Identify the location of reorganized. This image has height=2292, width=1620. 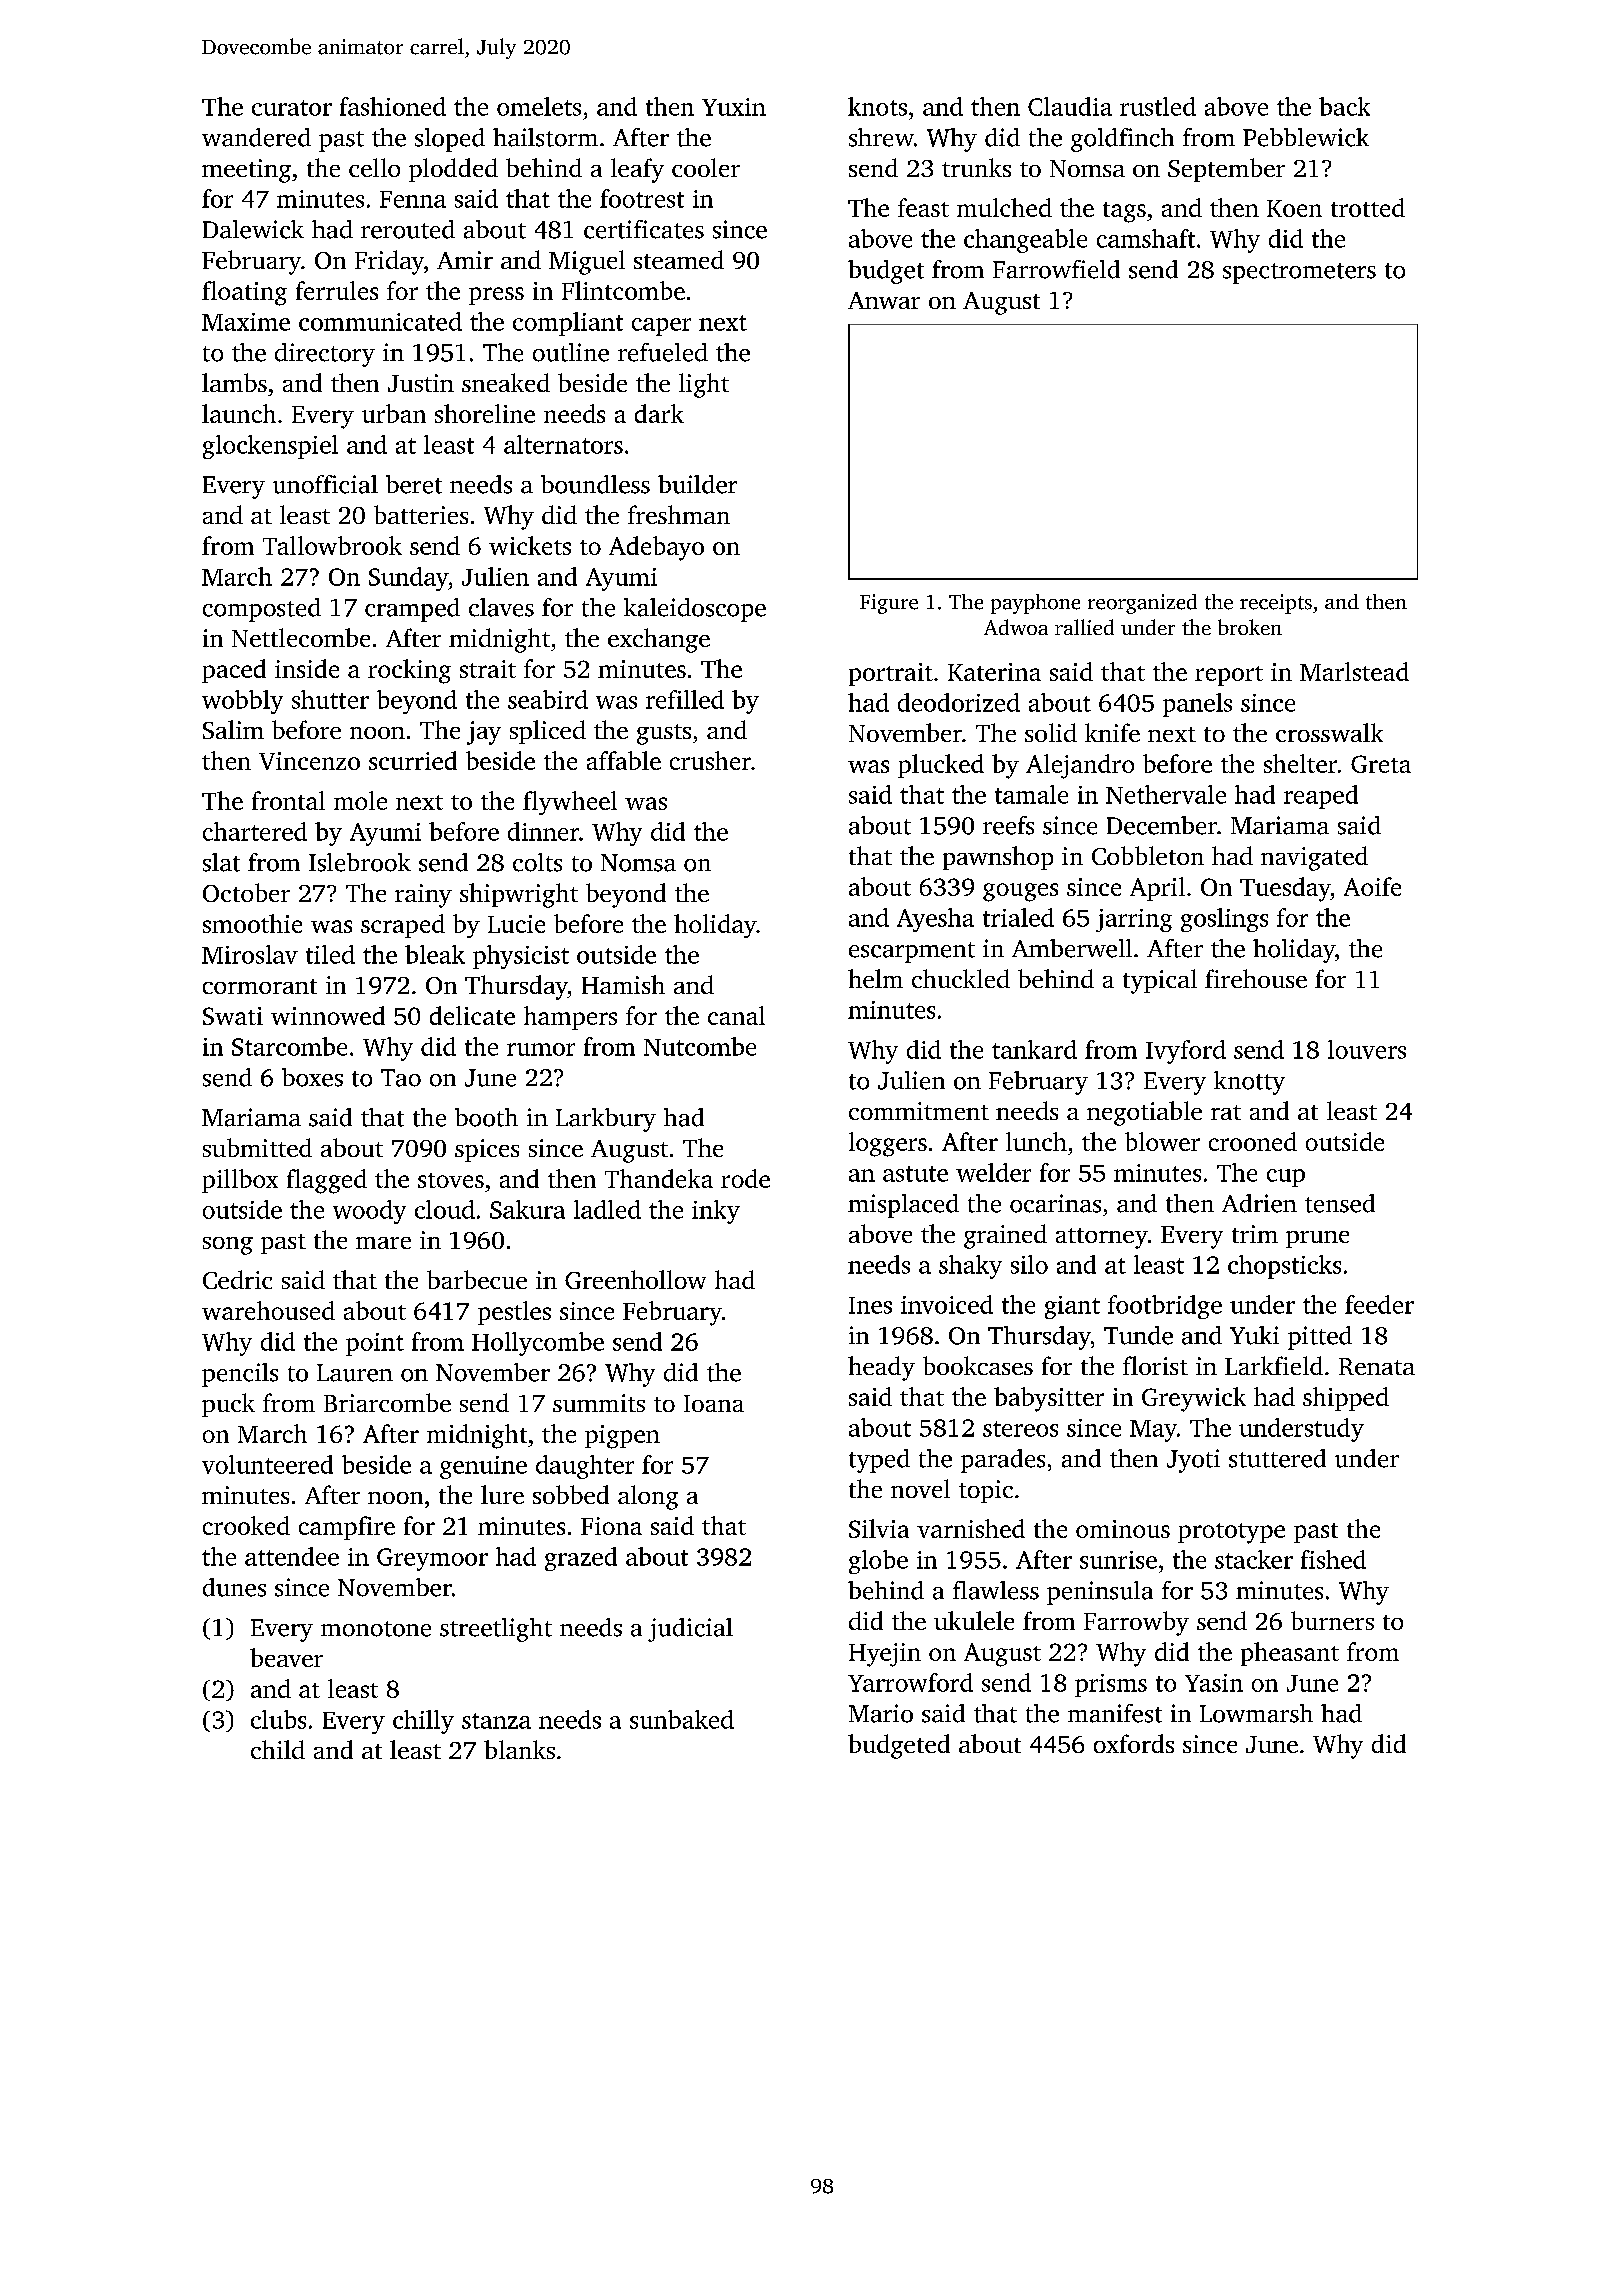
(1142, 604).
